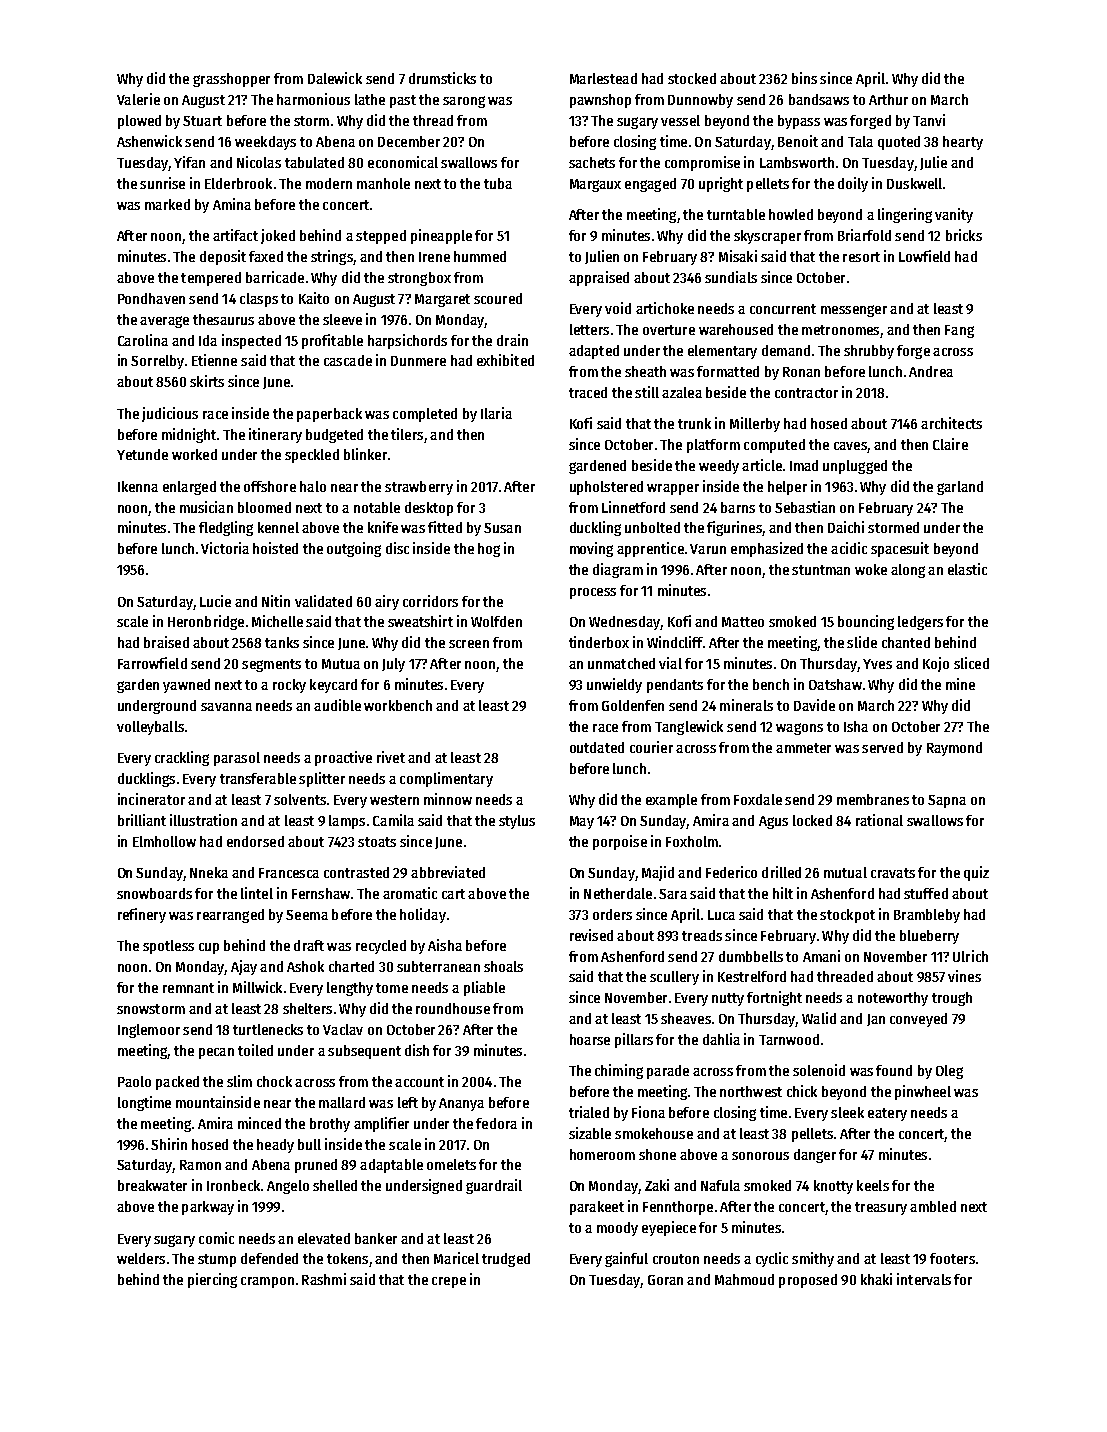 Image resolution: width=1107 pixels, height=1432 pixels. I want to click on messenger, so click(854, 311).
